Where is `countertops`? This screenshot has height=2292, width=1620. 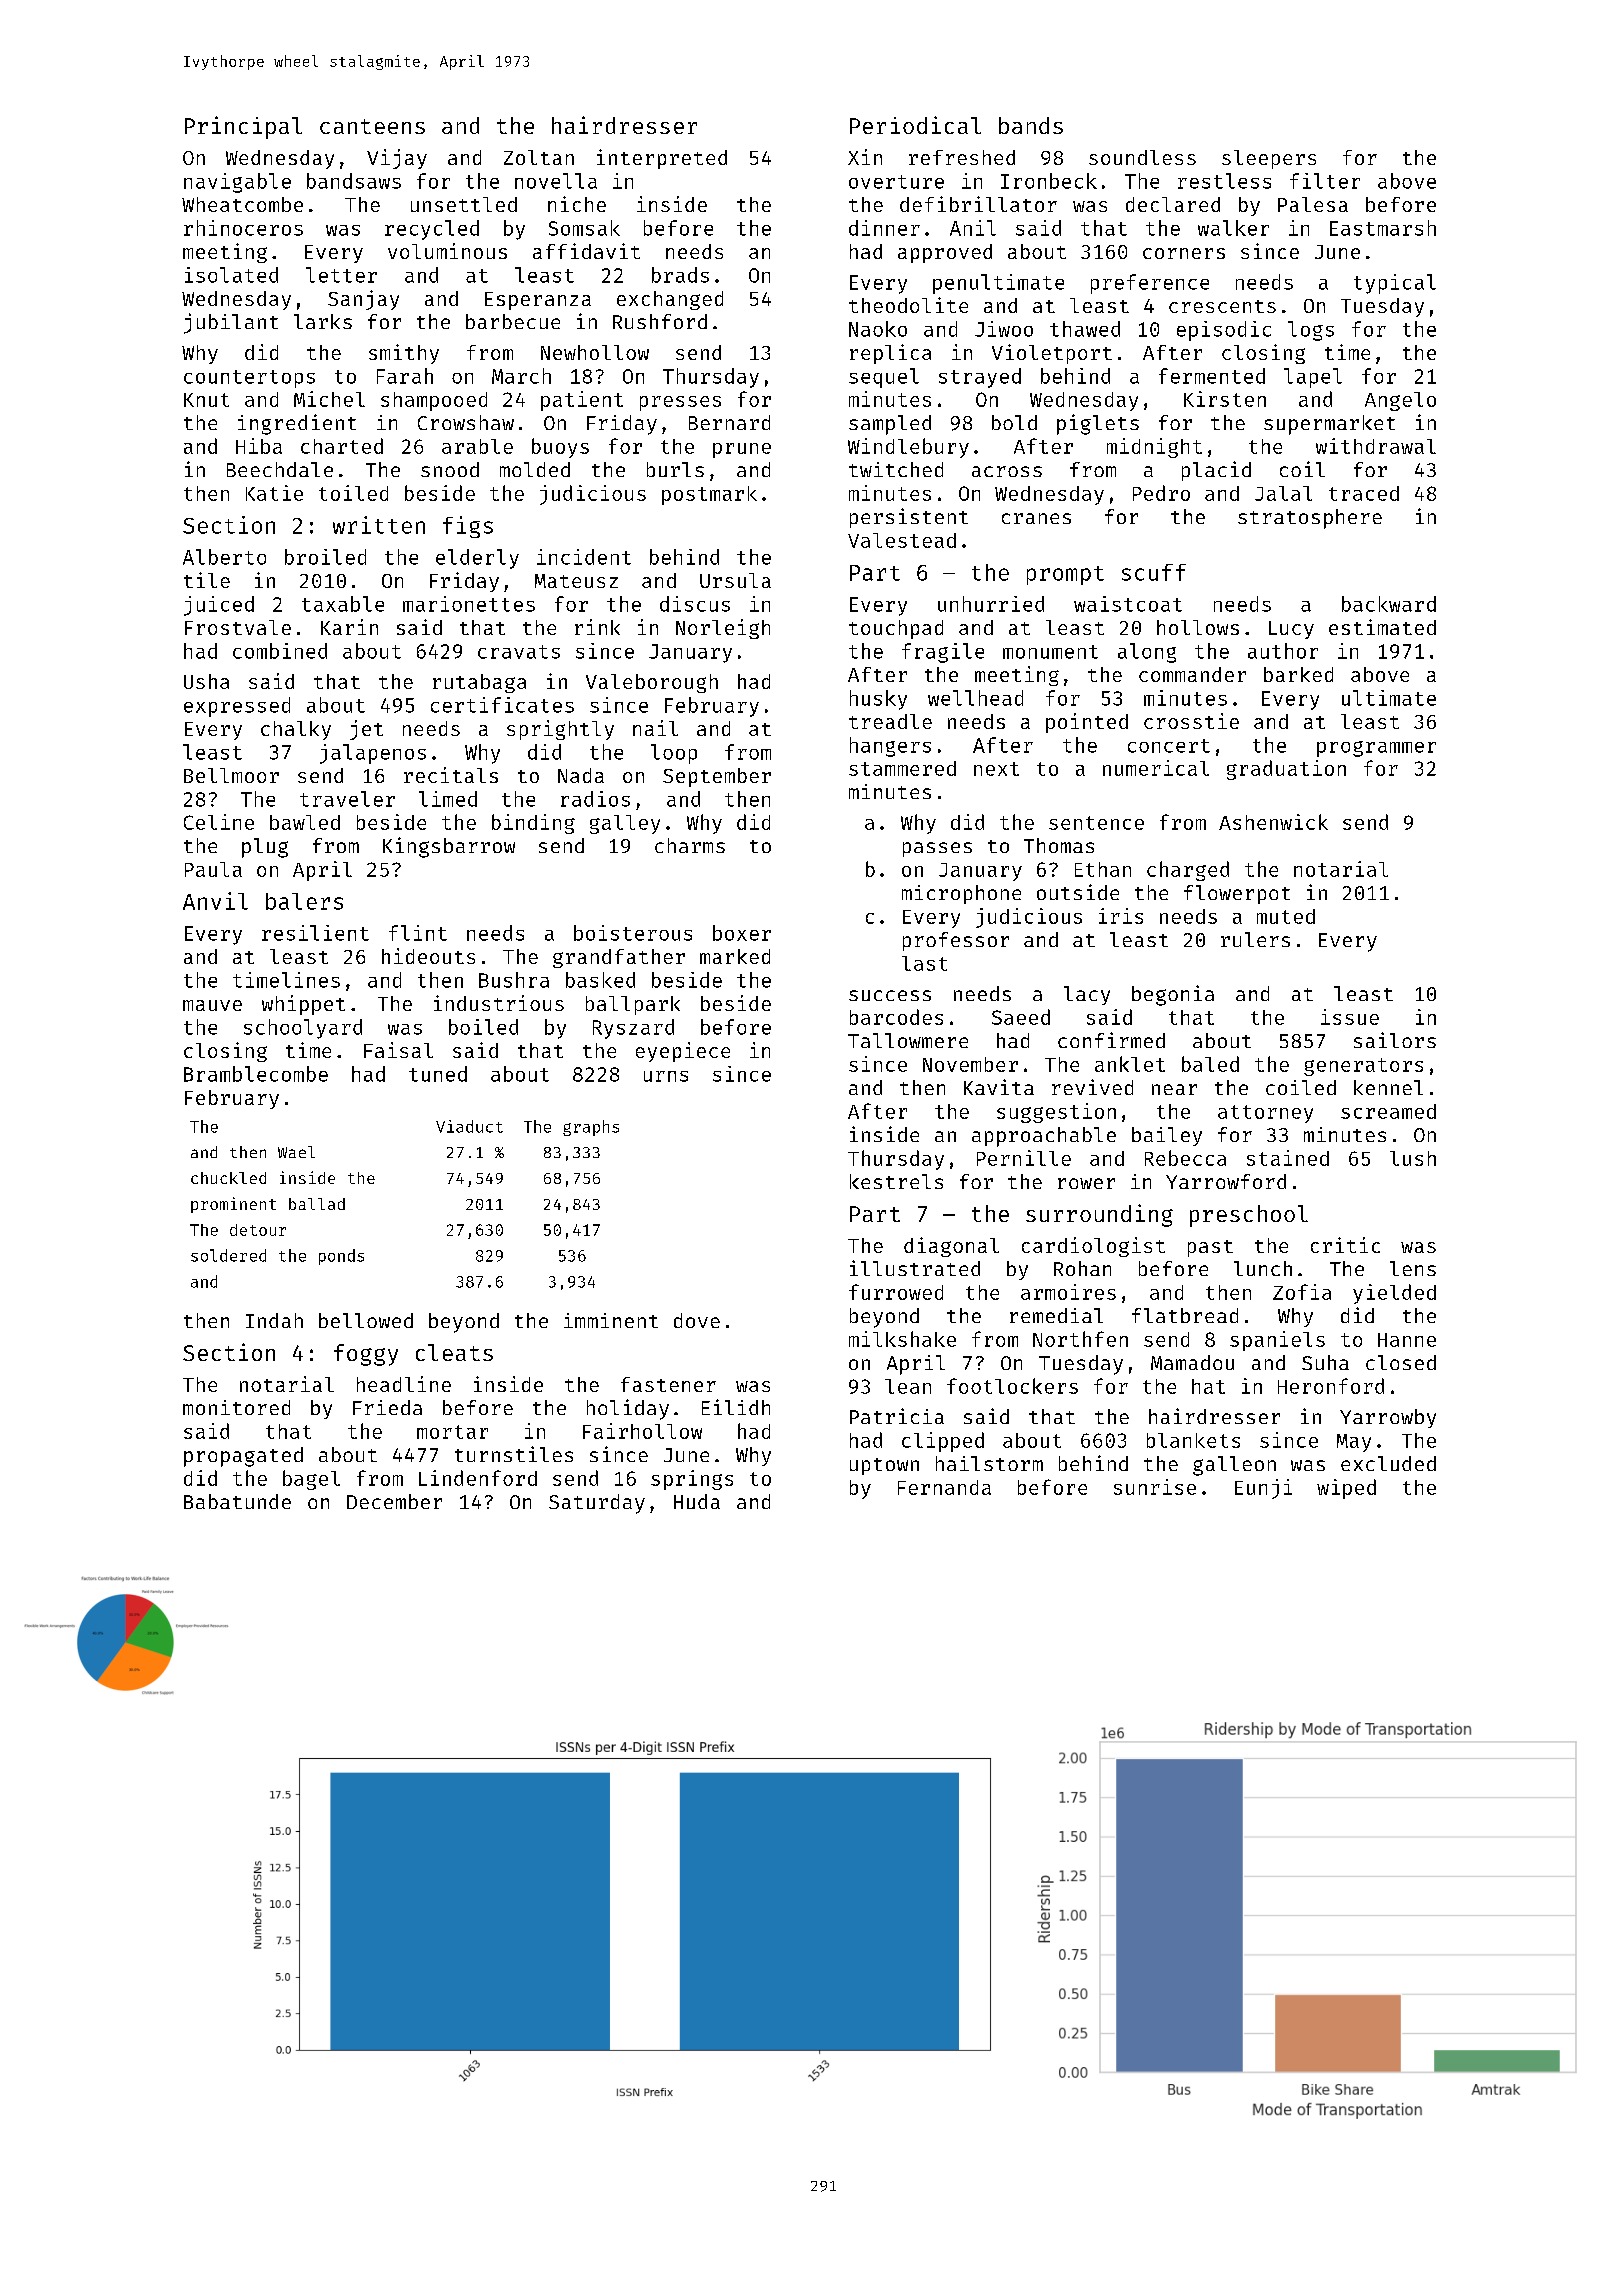
countertops is located at coordinates (249, 379).
